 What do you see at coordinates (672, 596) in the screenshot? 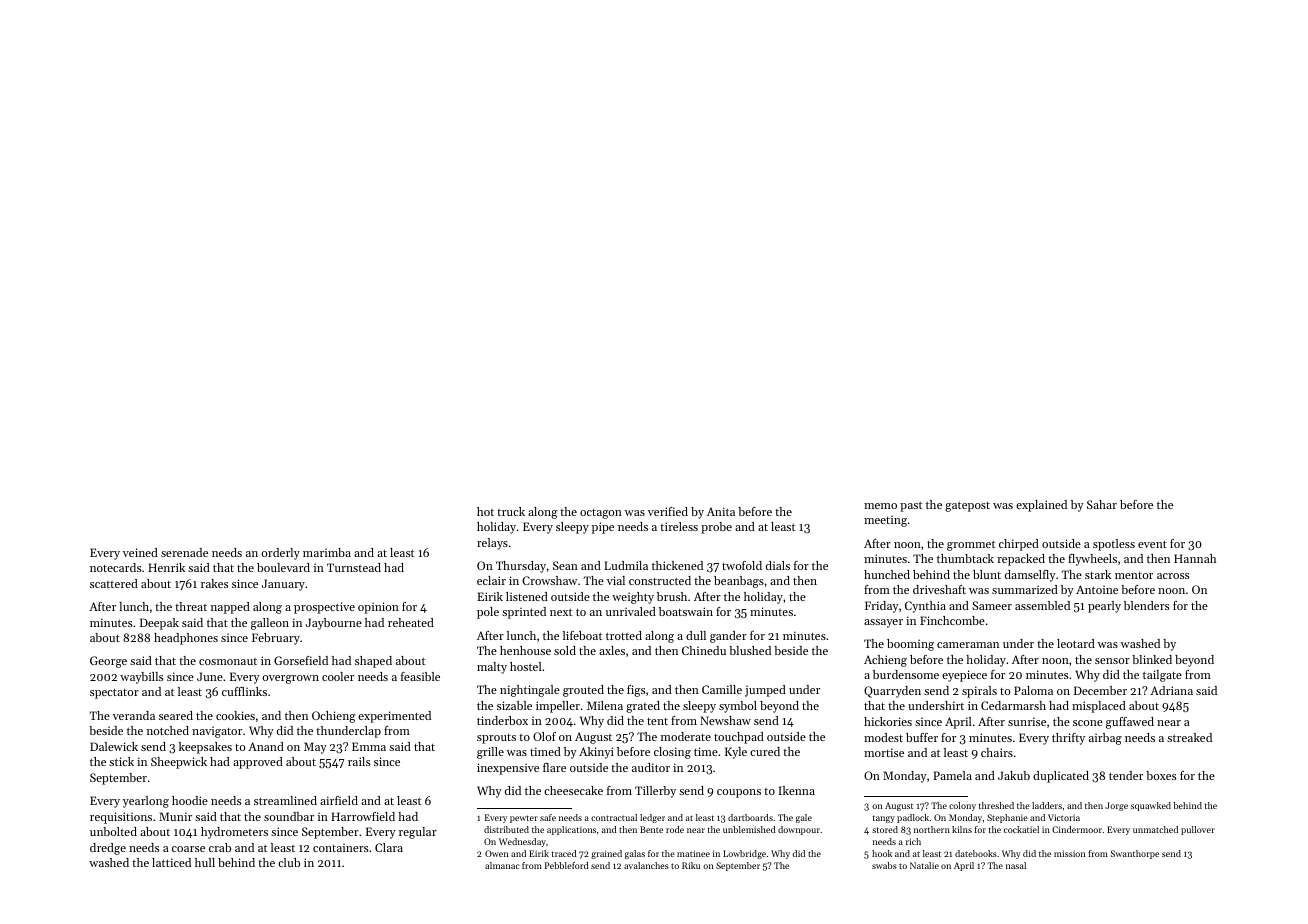
I see `brush` at bounding box center [672, 596].
